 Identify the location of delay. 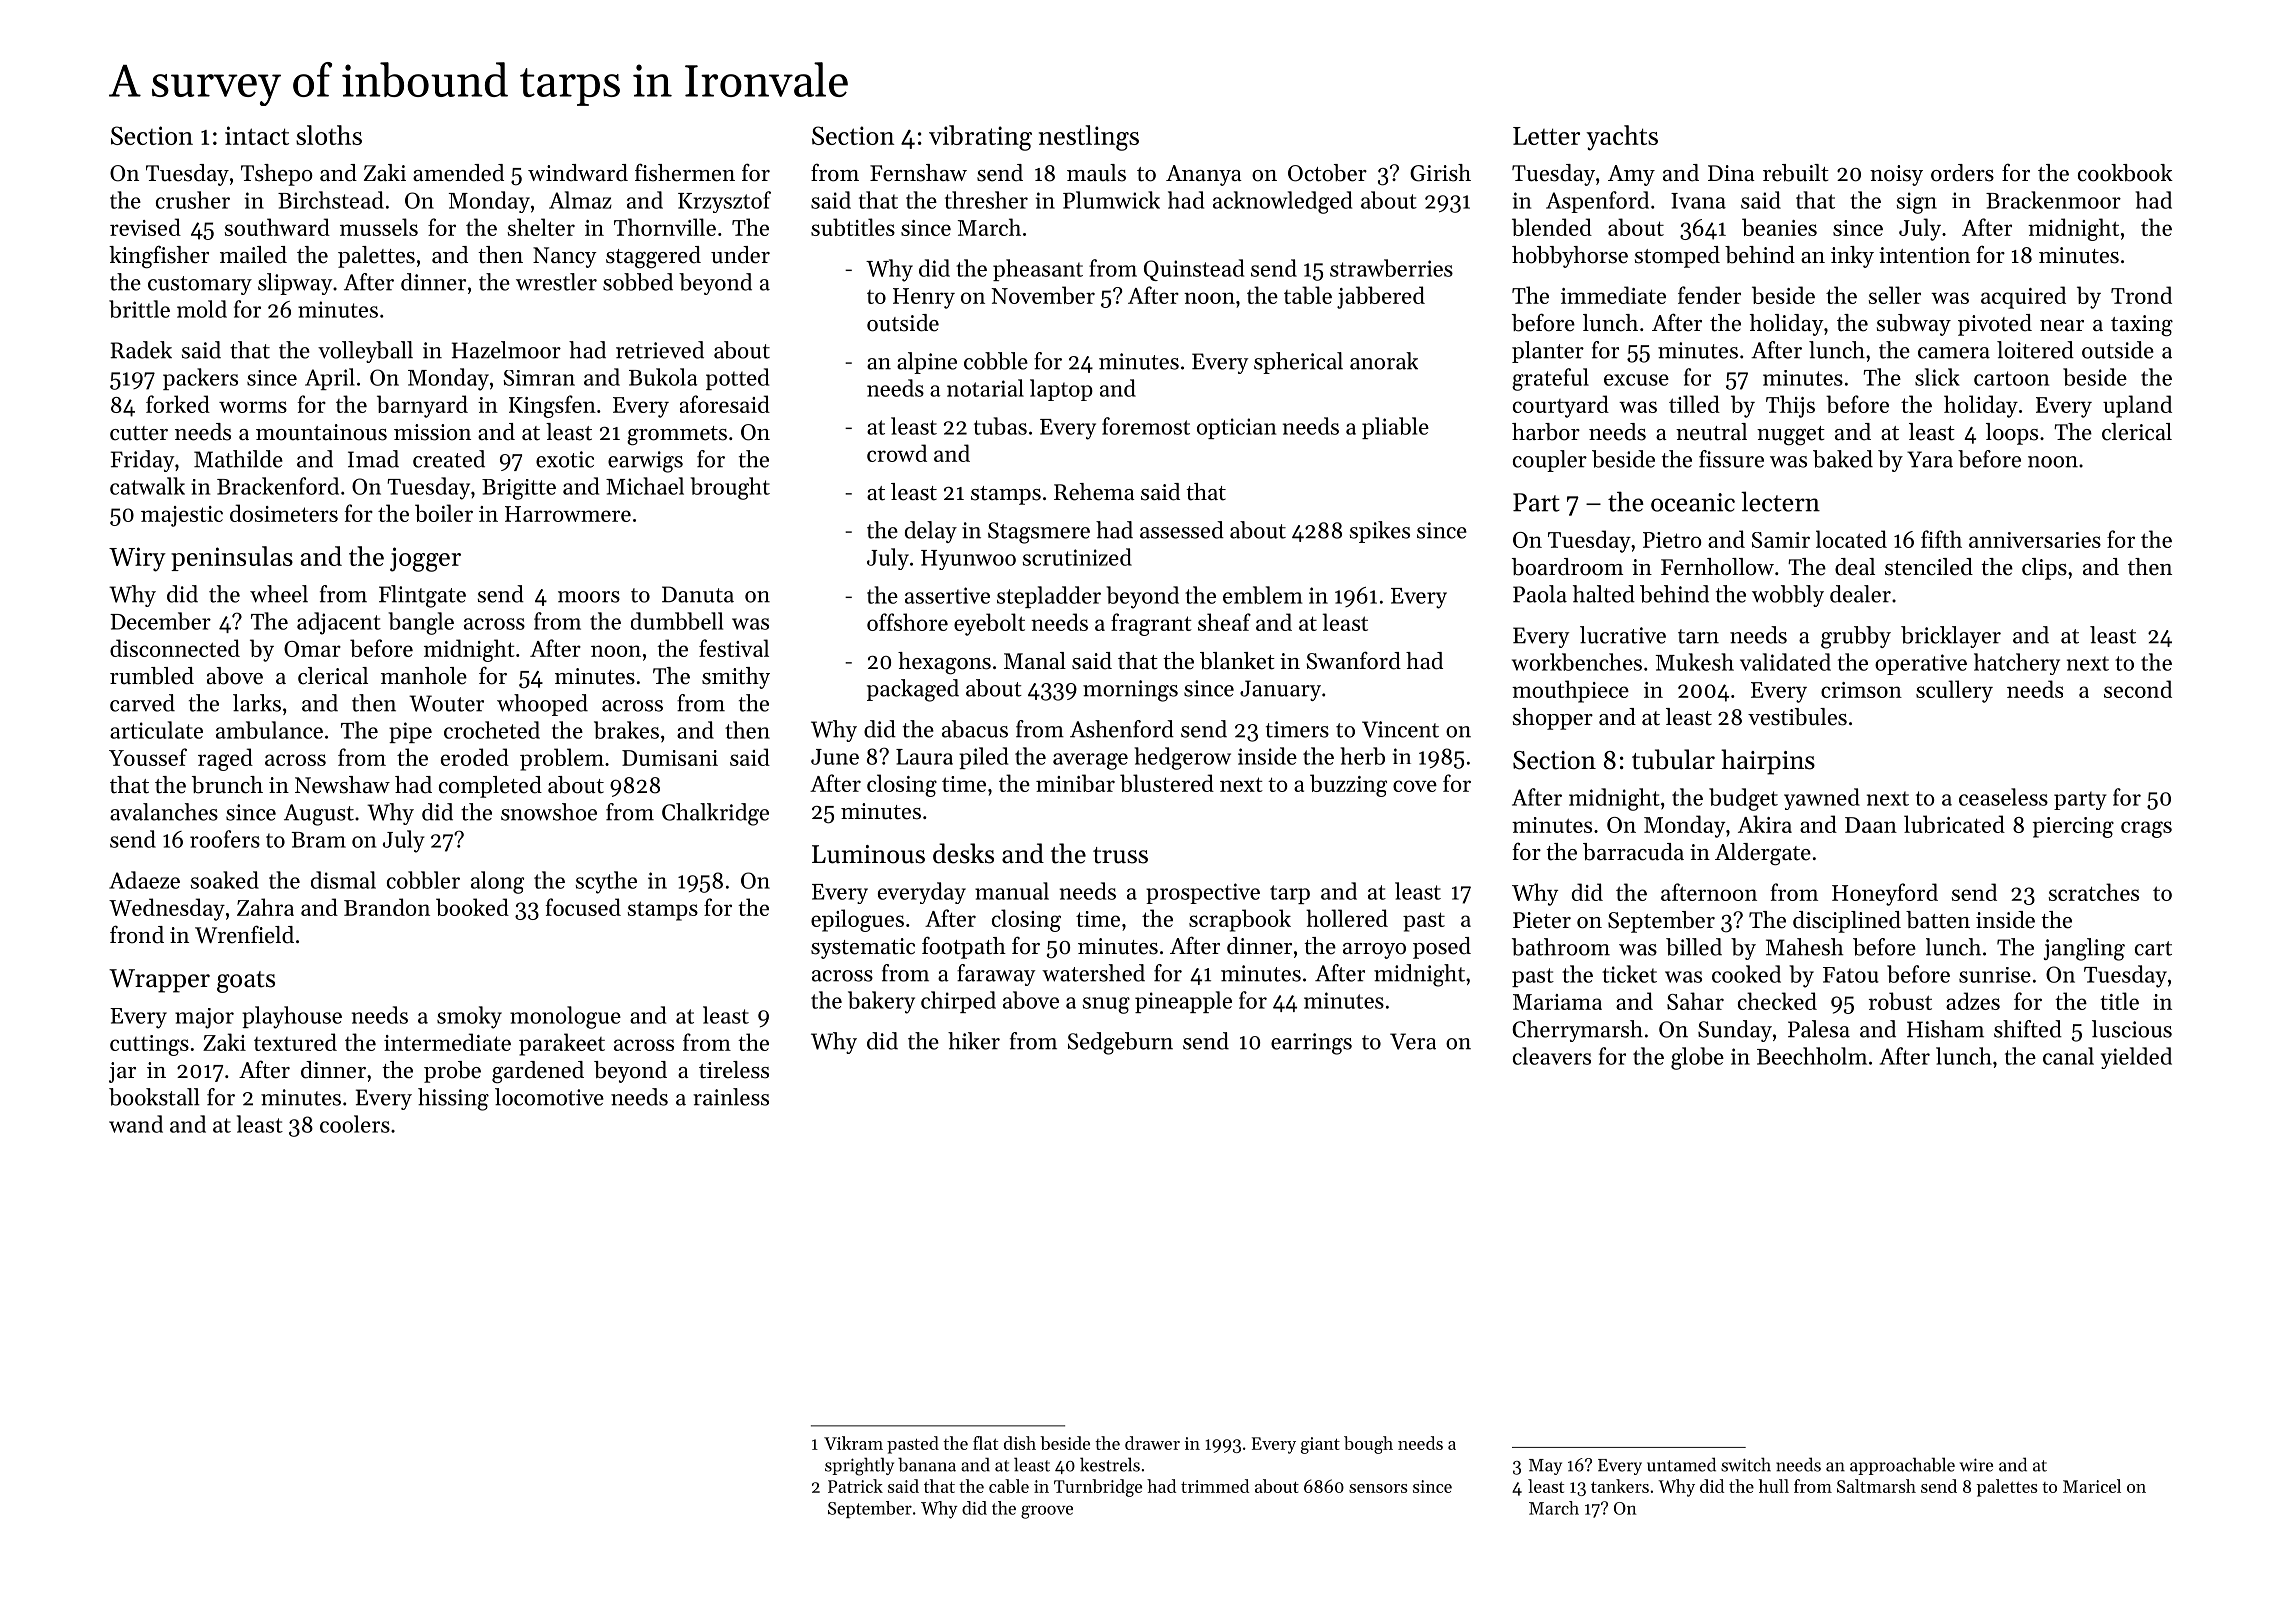
(931, 532).
